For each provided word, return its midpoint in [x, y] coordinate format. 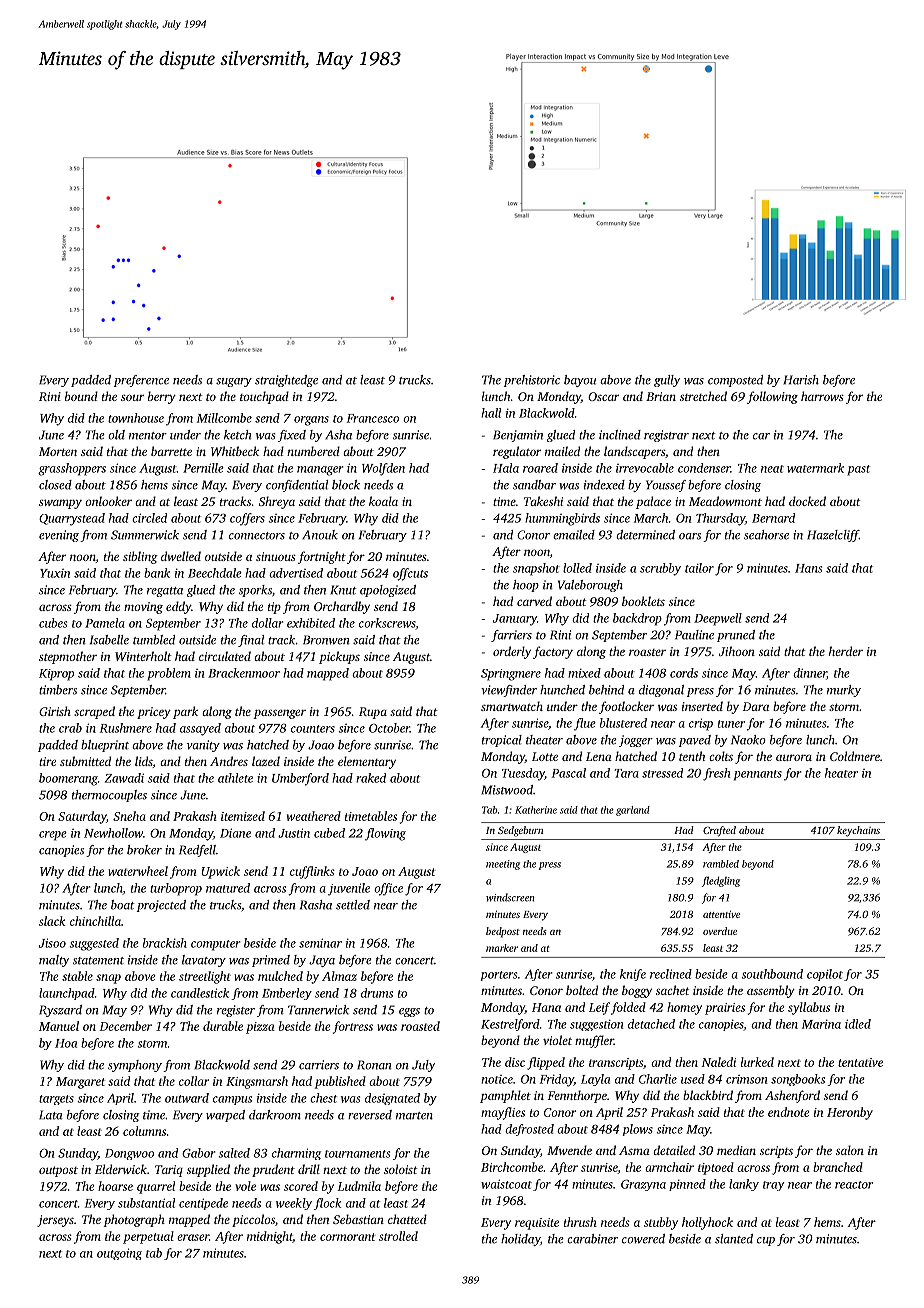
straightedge [286, 381]
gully [667, 381]
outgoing [119, 1254]
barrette [171, 451]
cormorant [348, 1237]
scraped [94, 712]
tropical [502, 741]
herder [846, 651]
